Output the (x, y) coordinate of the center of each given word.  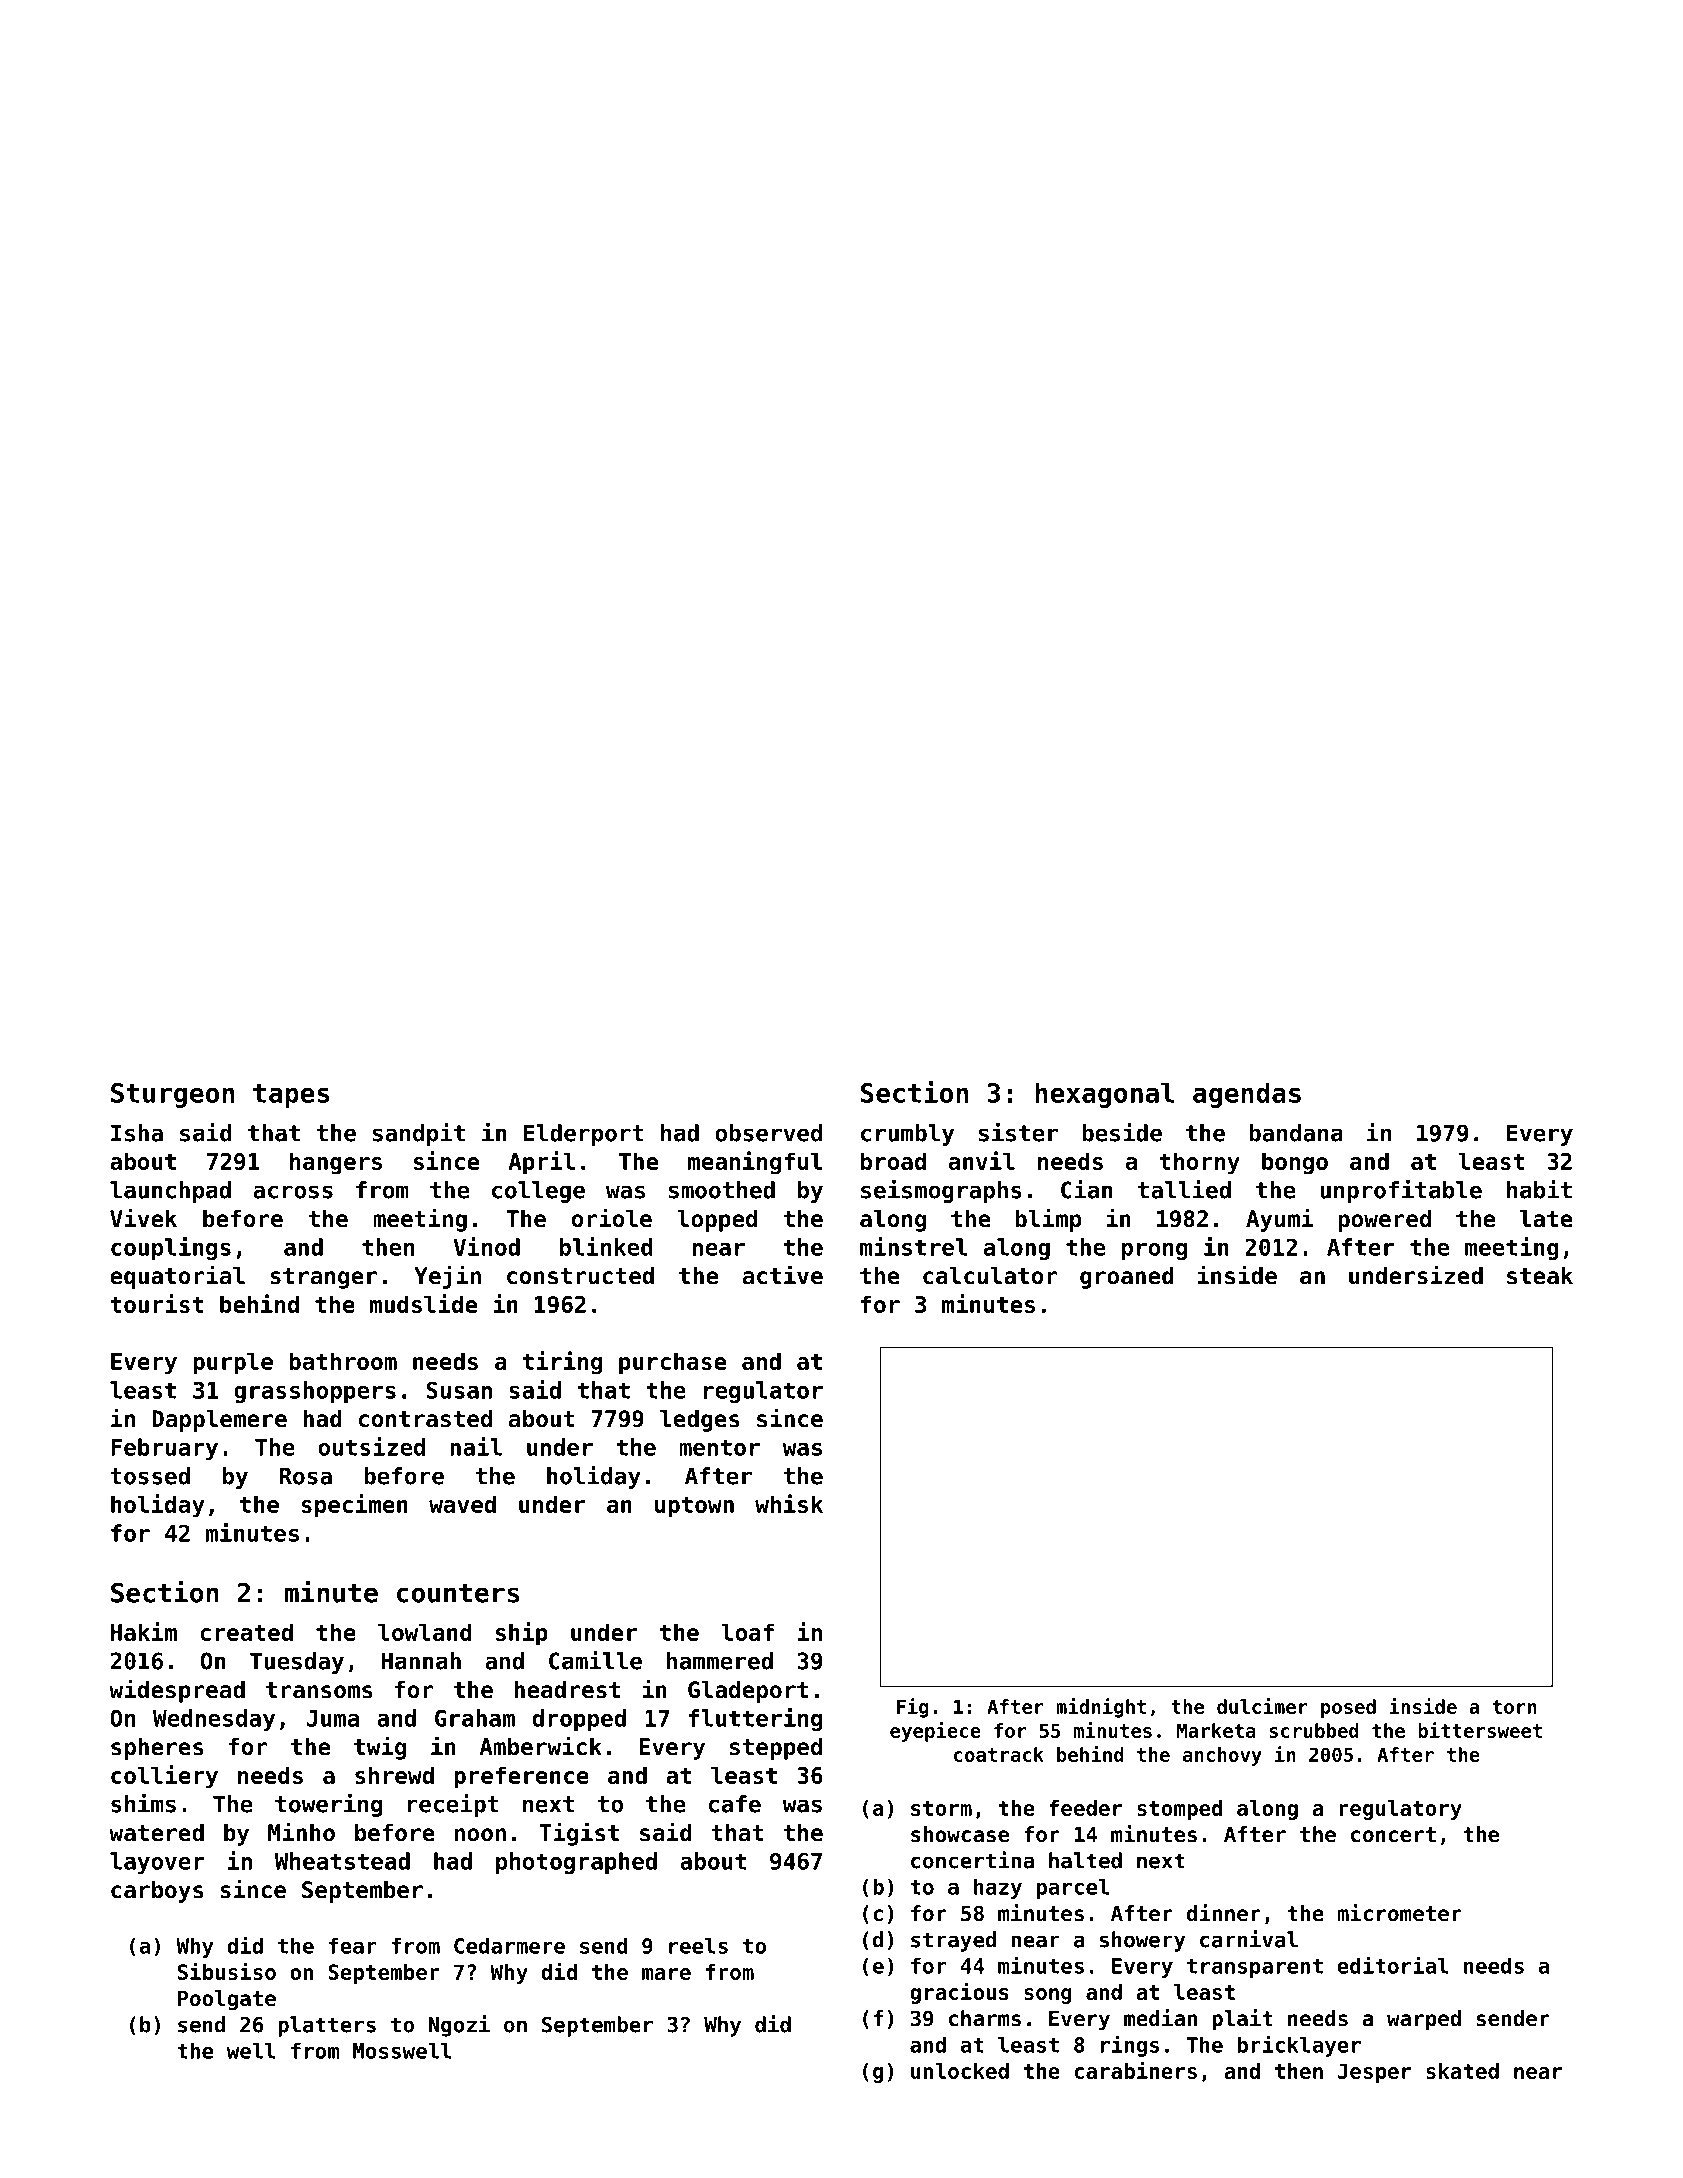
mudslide (423, 1303)
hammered (720, 1661)
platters (327, 2026)
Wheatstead (342, 1861)
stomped (1179, 1810)
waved (462, 1504)
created (246, 1632)
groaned (1127, 1278)
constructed (580, 1276)
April (542, 1163)
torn (1514, 1707)
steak (1540, 1276)
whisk (789, 1503)
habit (1539, 1189)
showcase (960, 1834)
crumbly (907, 1135)
